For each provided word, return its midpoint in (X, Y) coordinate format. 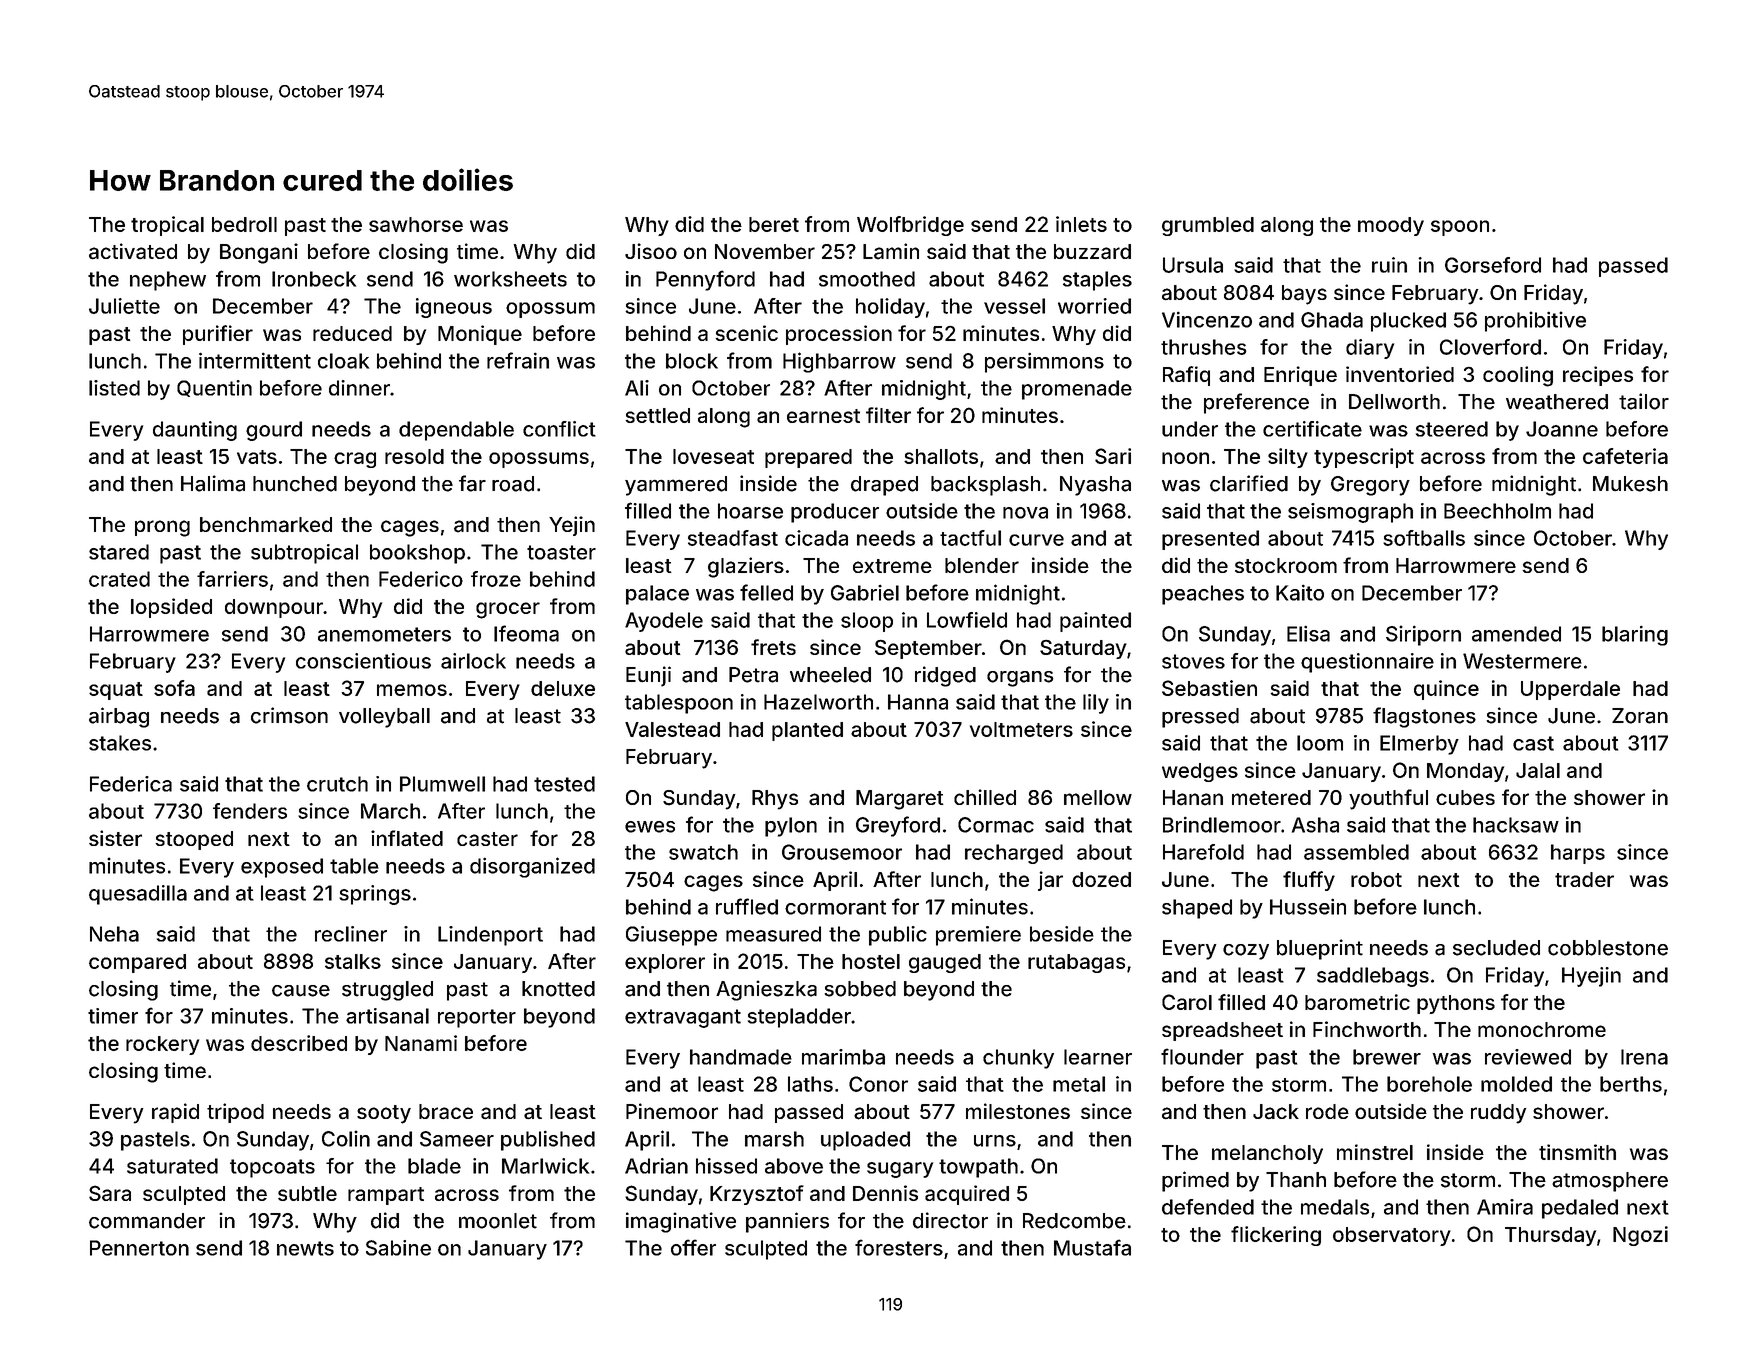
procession (839, 335)
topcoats (272, 1168)
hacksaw (1516, 825)
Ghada (1332, 320)
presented (1210, 540)
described (299, 1043)
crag (355, 460)
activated (133, 251)
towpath (978, 1168)
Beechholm (1497, 511)
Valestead (672, 729)
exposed (282, 868)
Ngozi (1640, 1236)
